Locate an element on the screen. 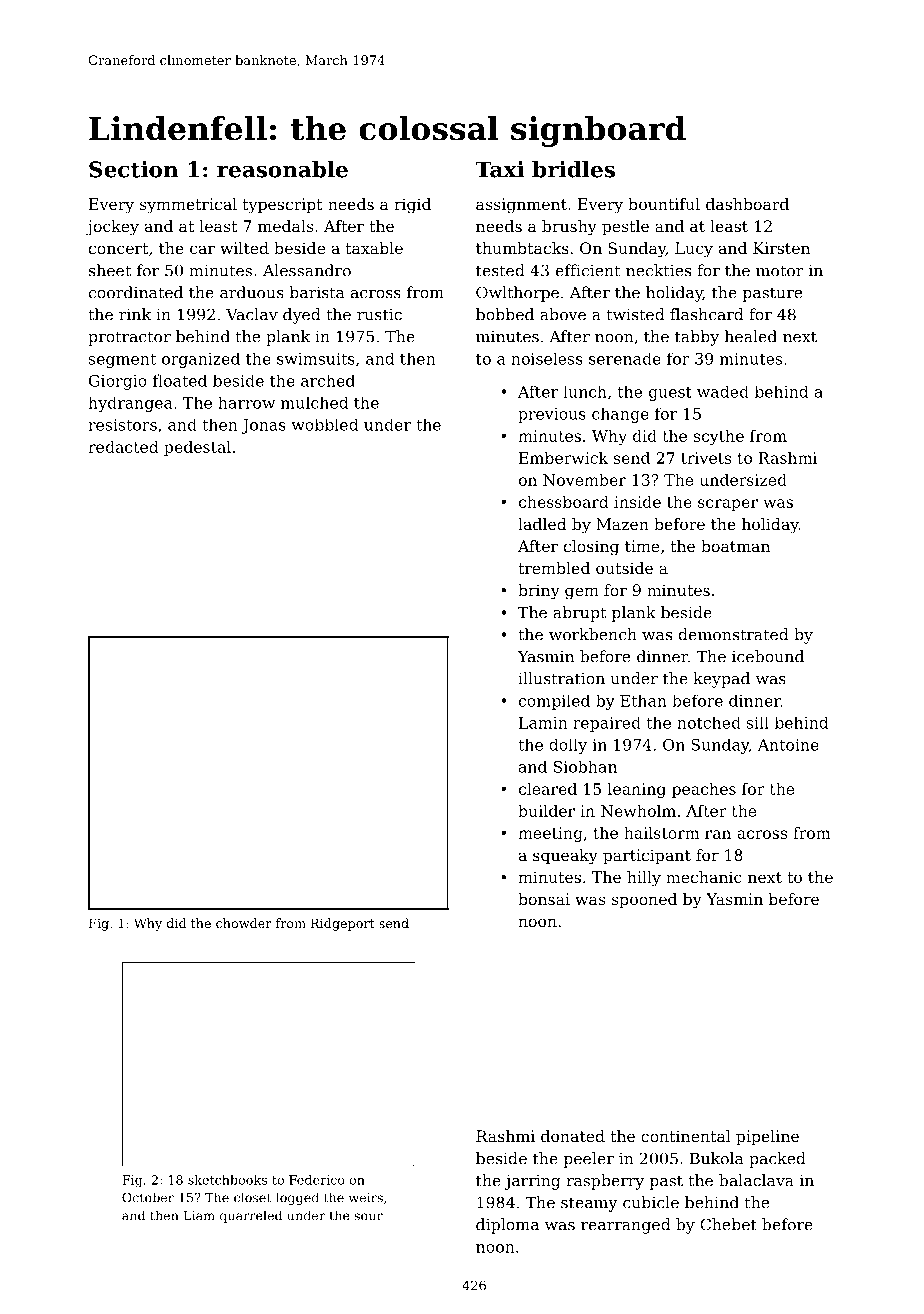  jarring is located at coordinates (532, 1182).
